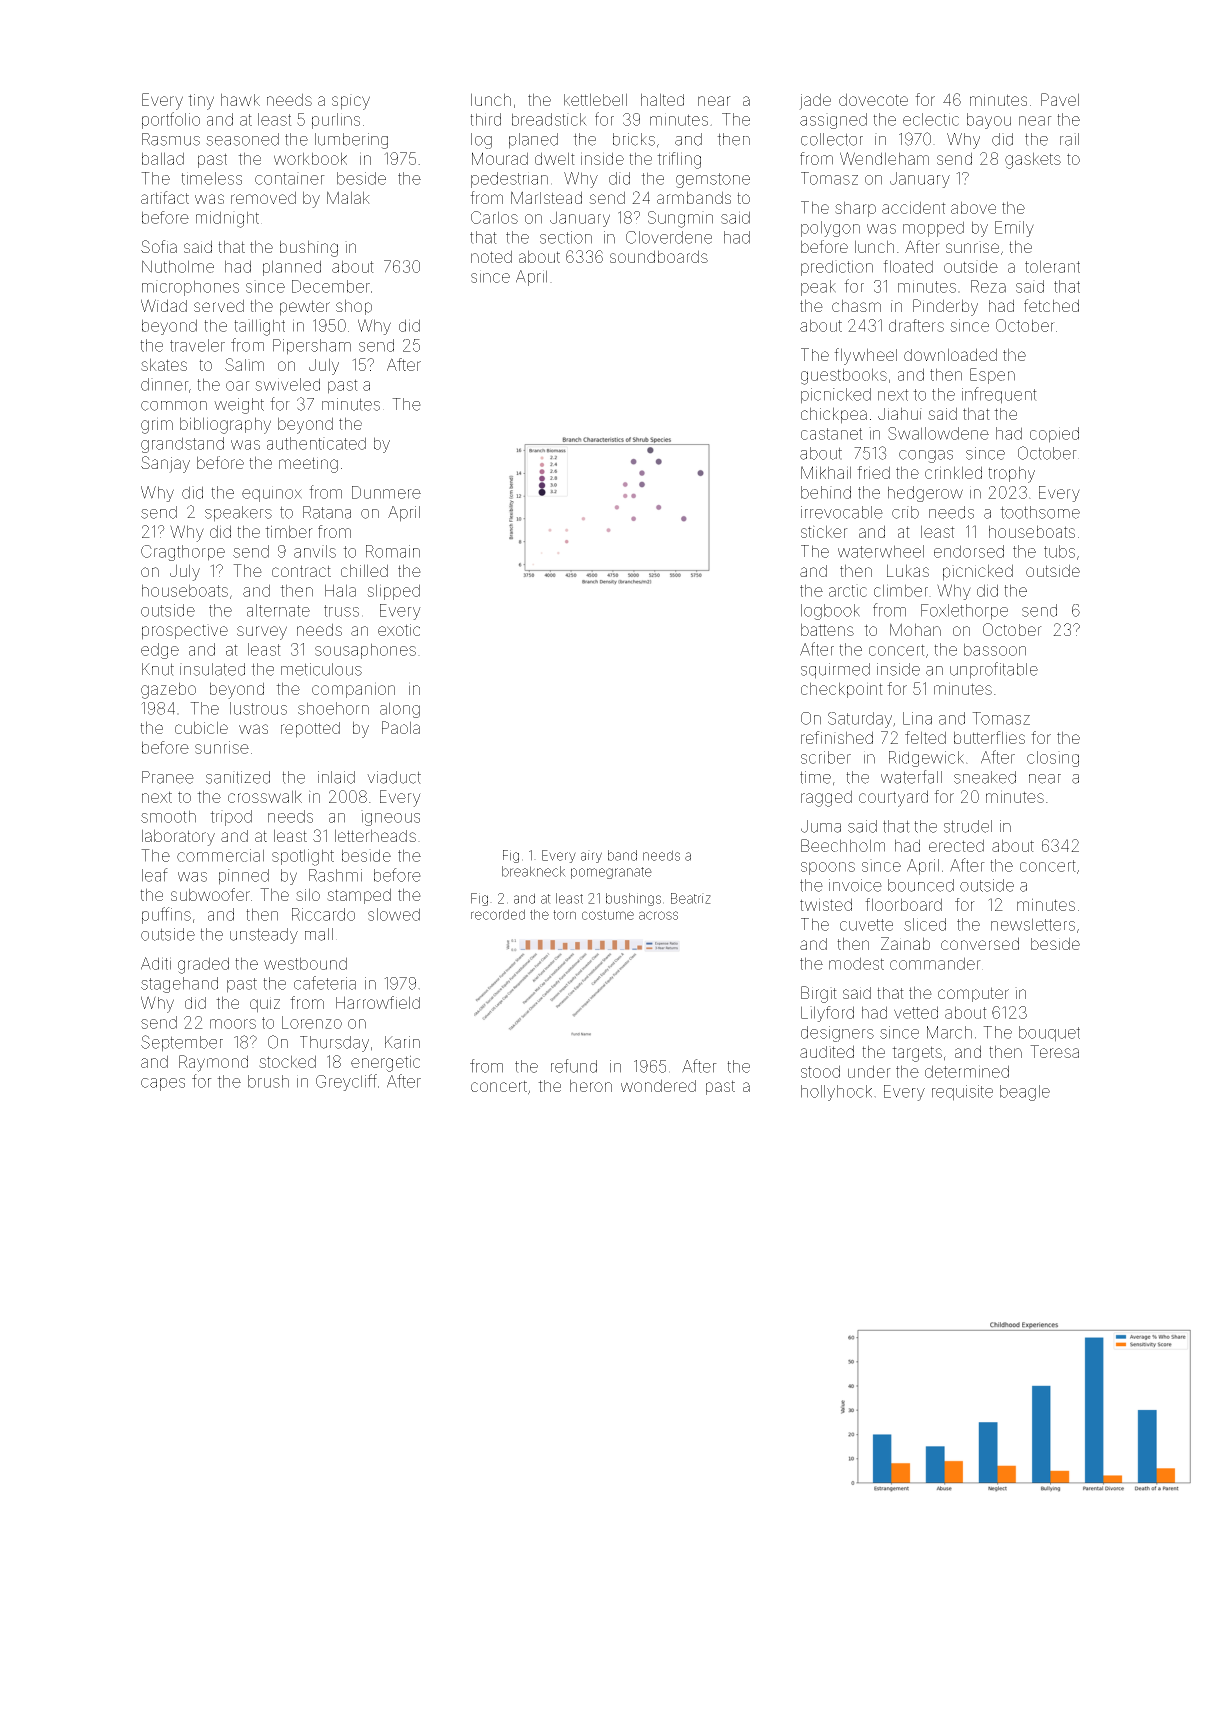  What do you see at coordinates (393, 551) in the screenshot?
I see `Romain` at bounding box center [393, 551].
